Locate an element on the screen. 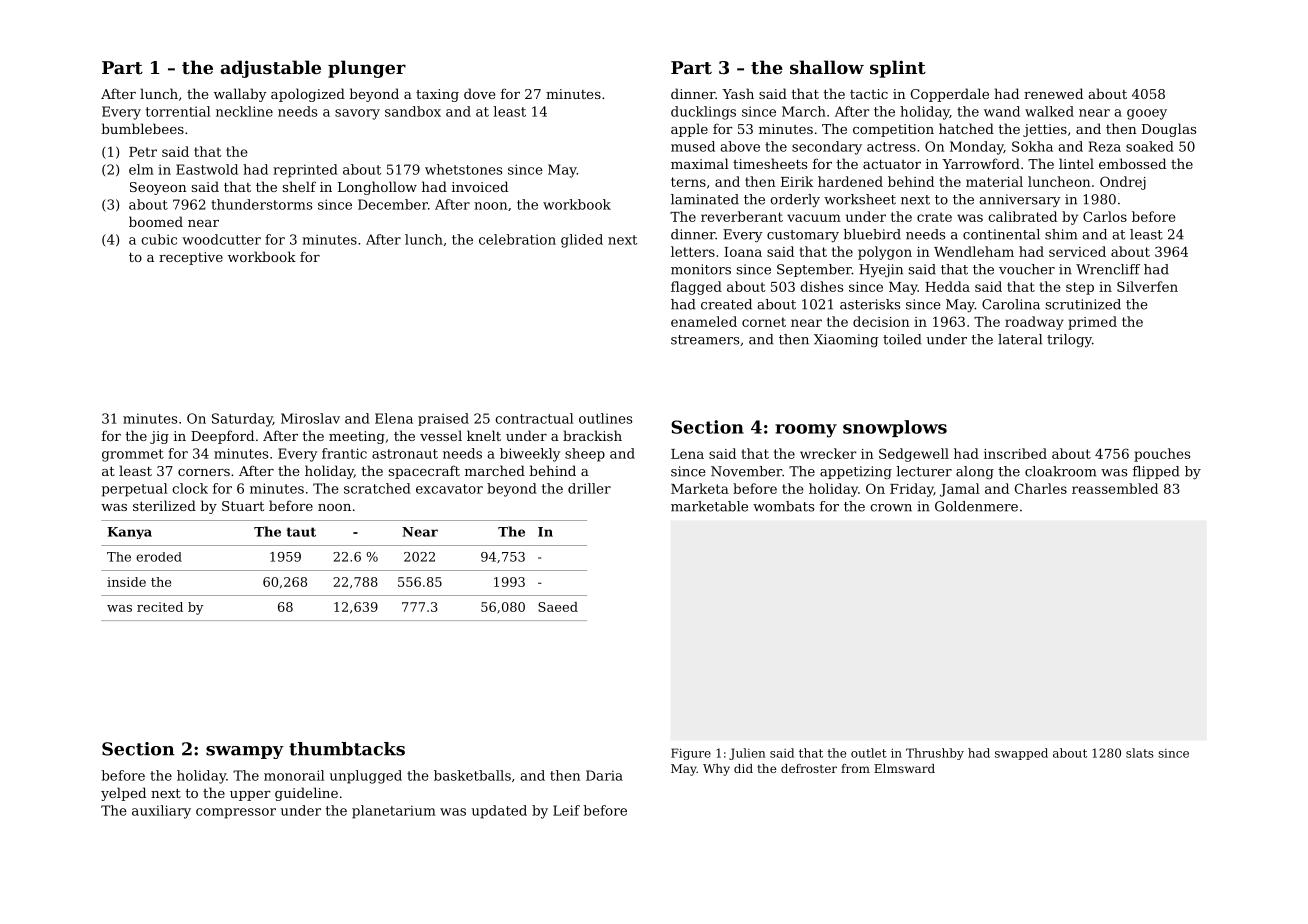  cubic is located at coordinates (159, 239).
